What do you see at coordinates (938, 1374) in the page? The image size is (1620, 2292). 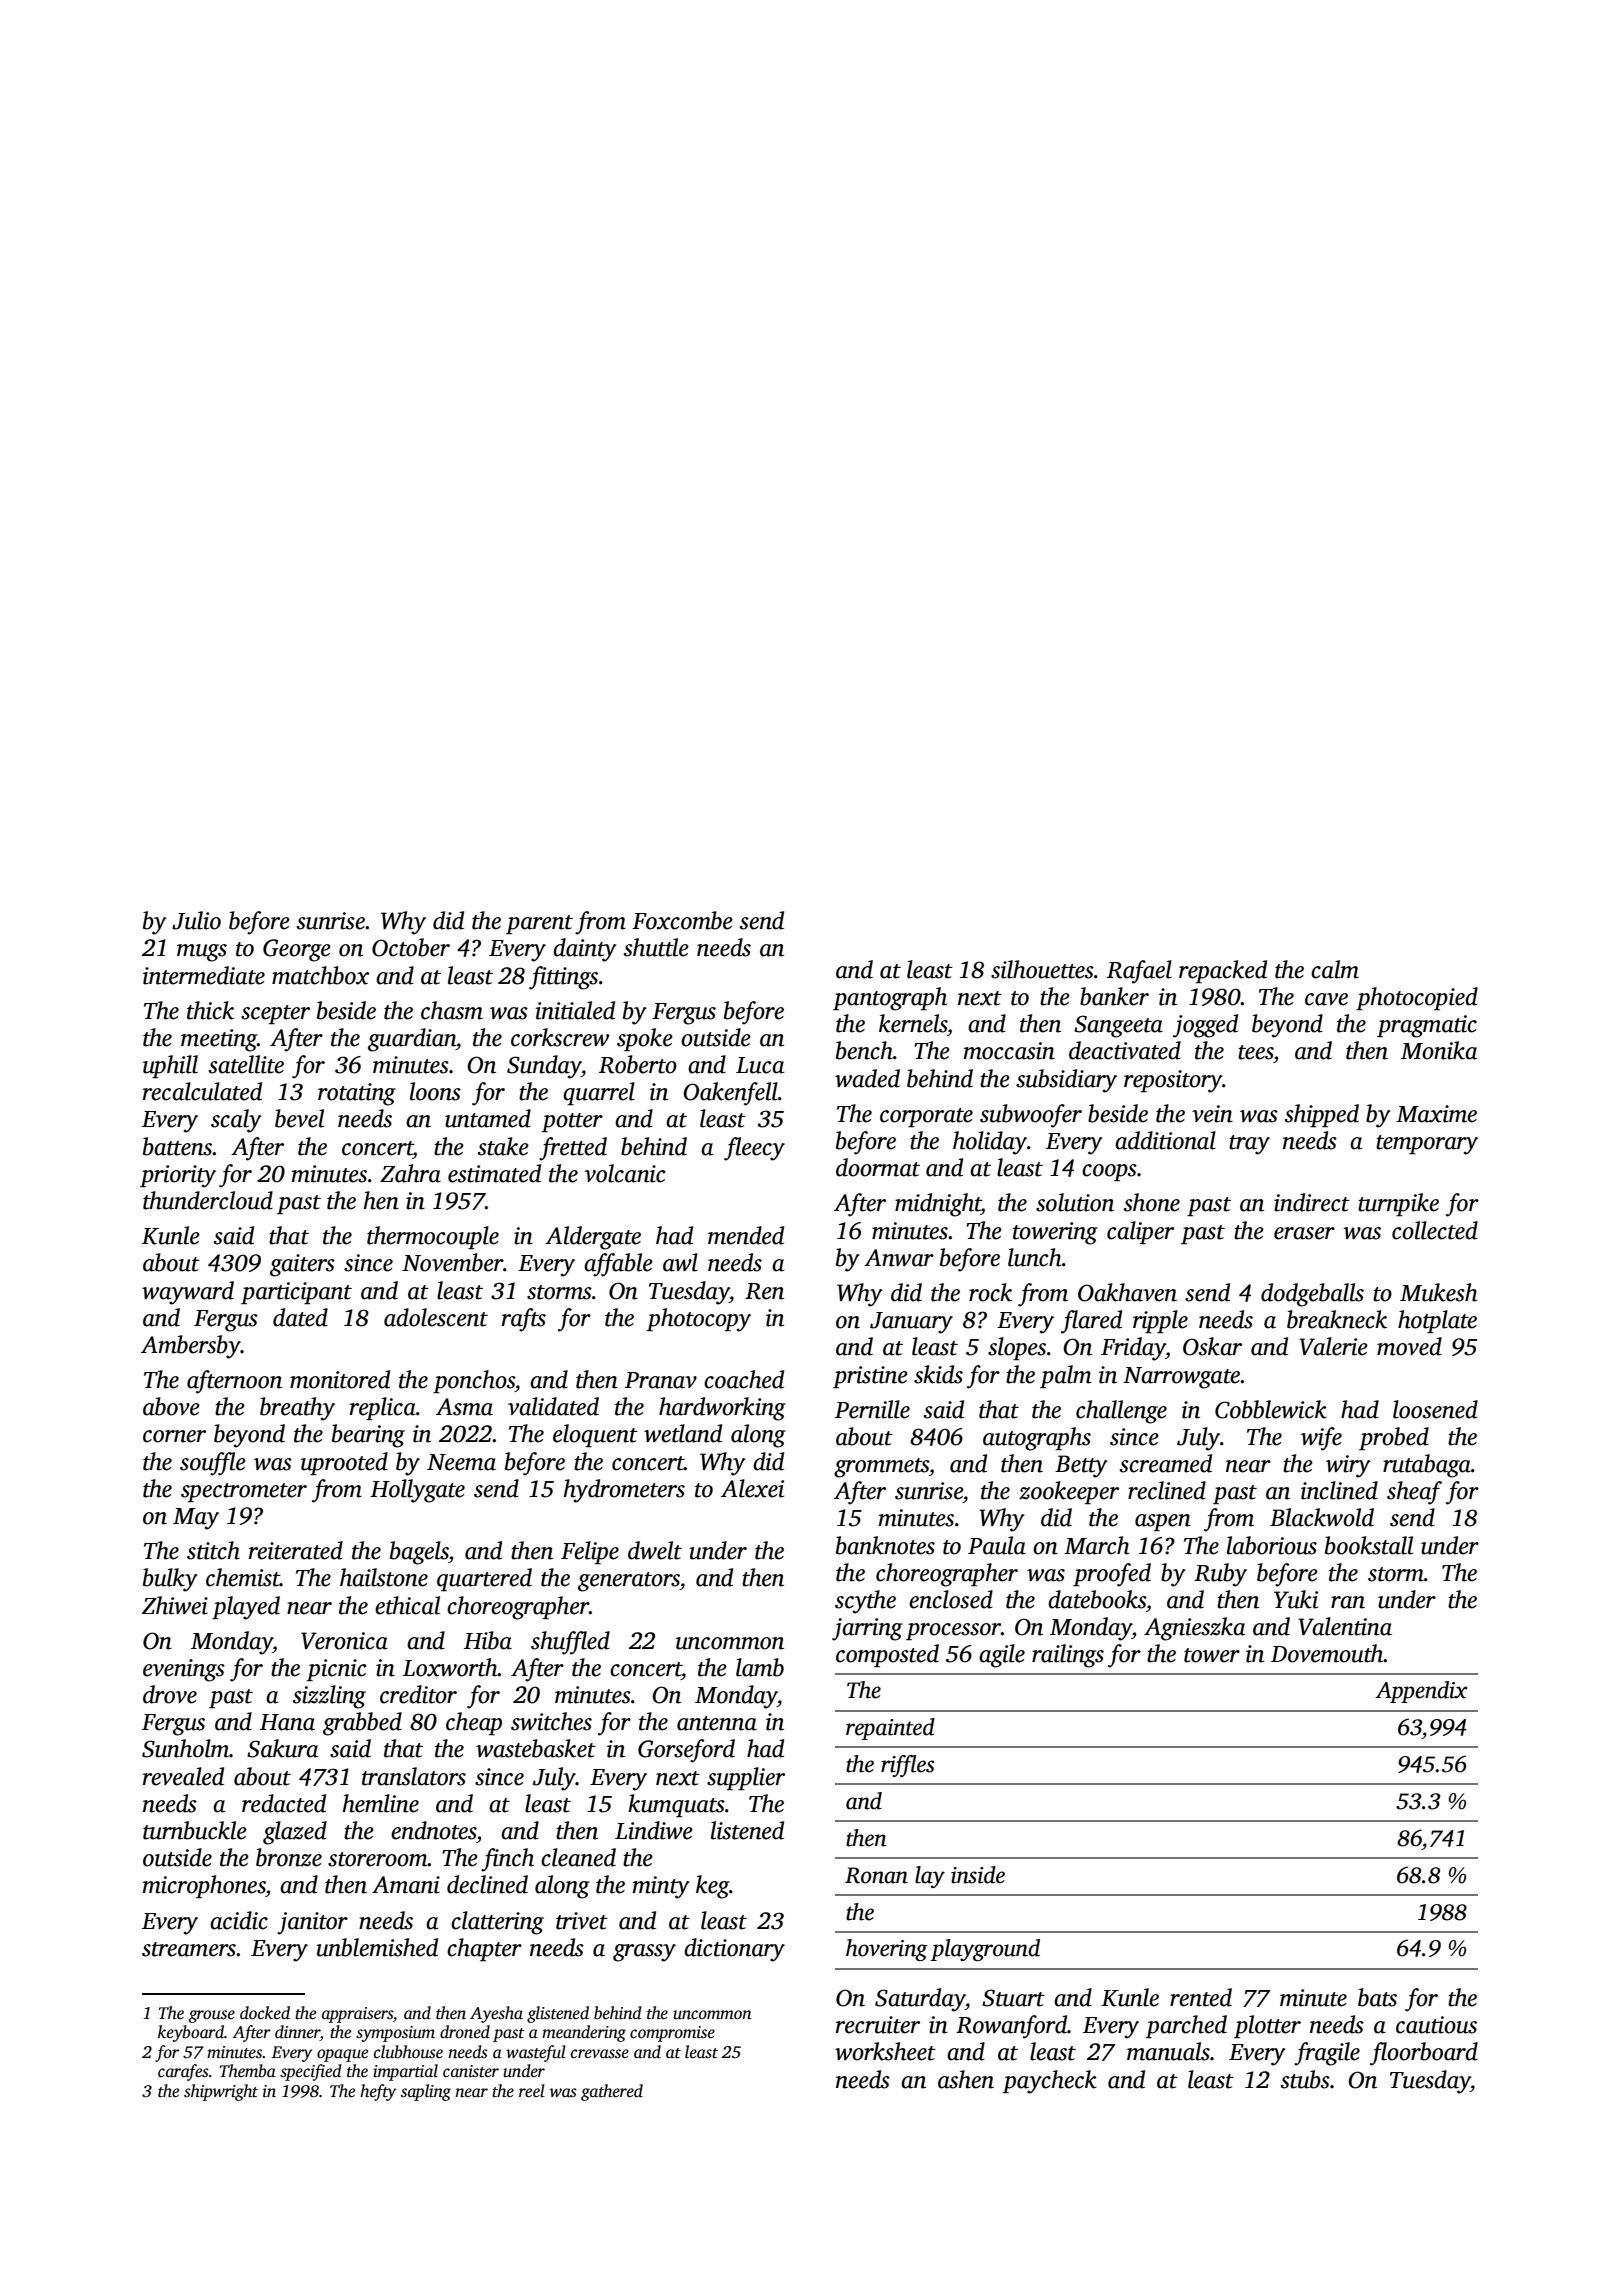 I see `skids` at bounding box center [938, 1374].
